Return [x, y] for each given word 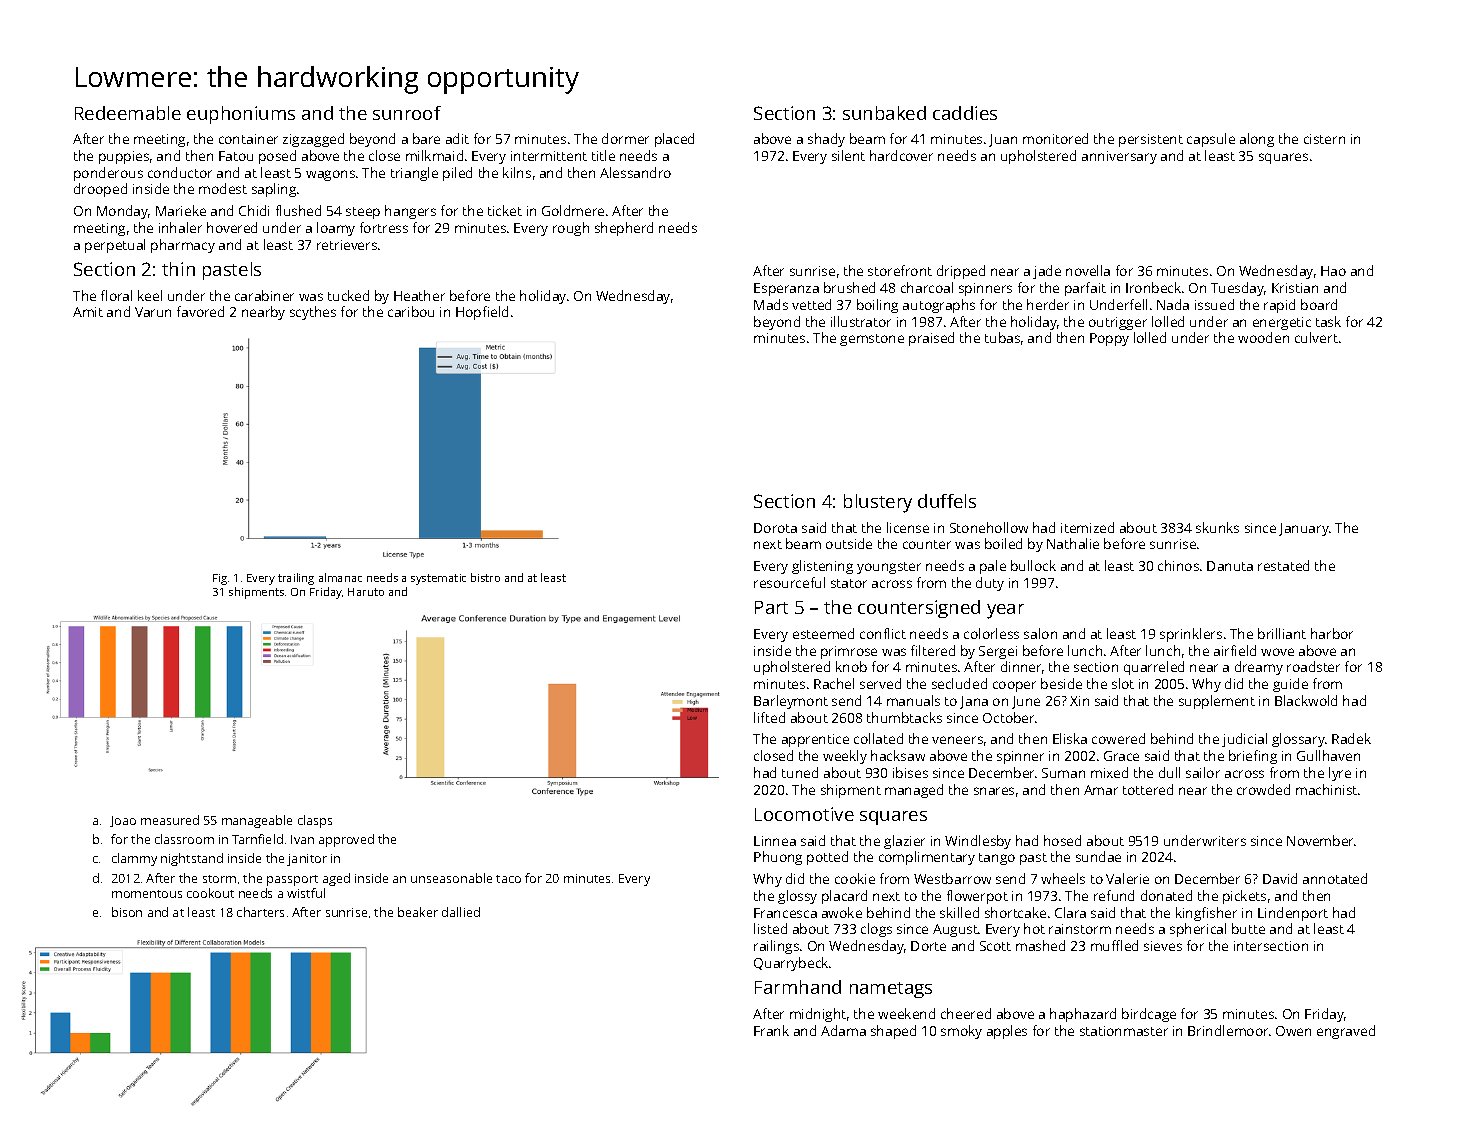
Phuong [778, 858]
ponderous [108, 174]
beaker [418, 912]
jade [1047, 272]
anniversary [1119, 157]
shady [826, 140]
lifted [769, 717]
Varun [153, 312]
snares [994, 791]
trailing [296, 579]
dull [1169, 772]
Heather [419, 295]
